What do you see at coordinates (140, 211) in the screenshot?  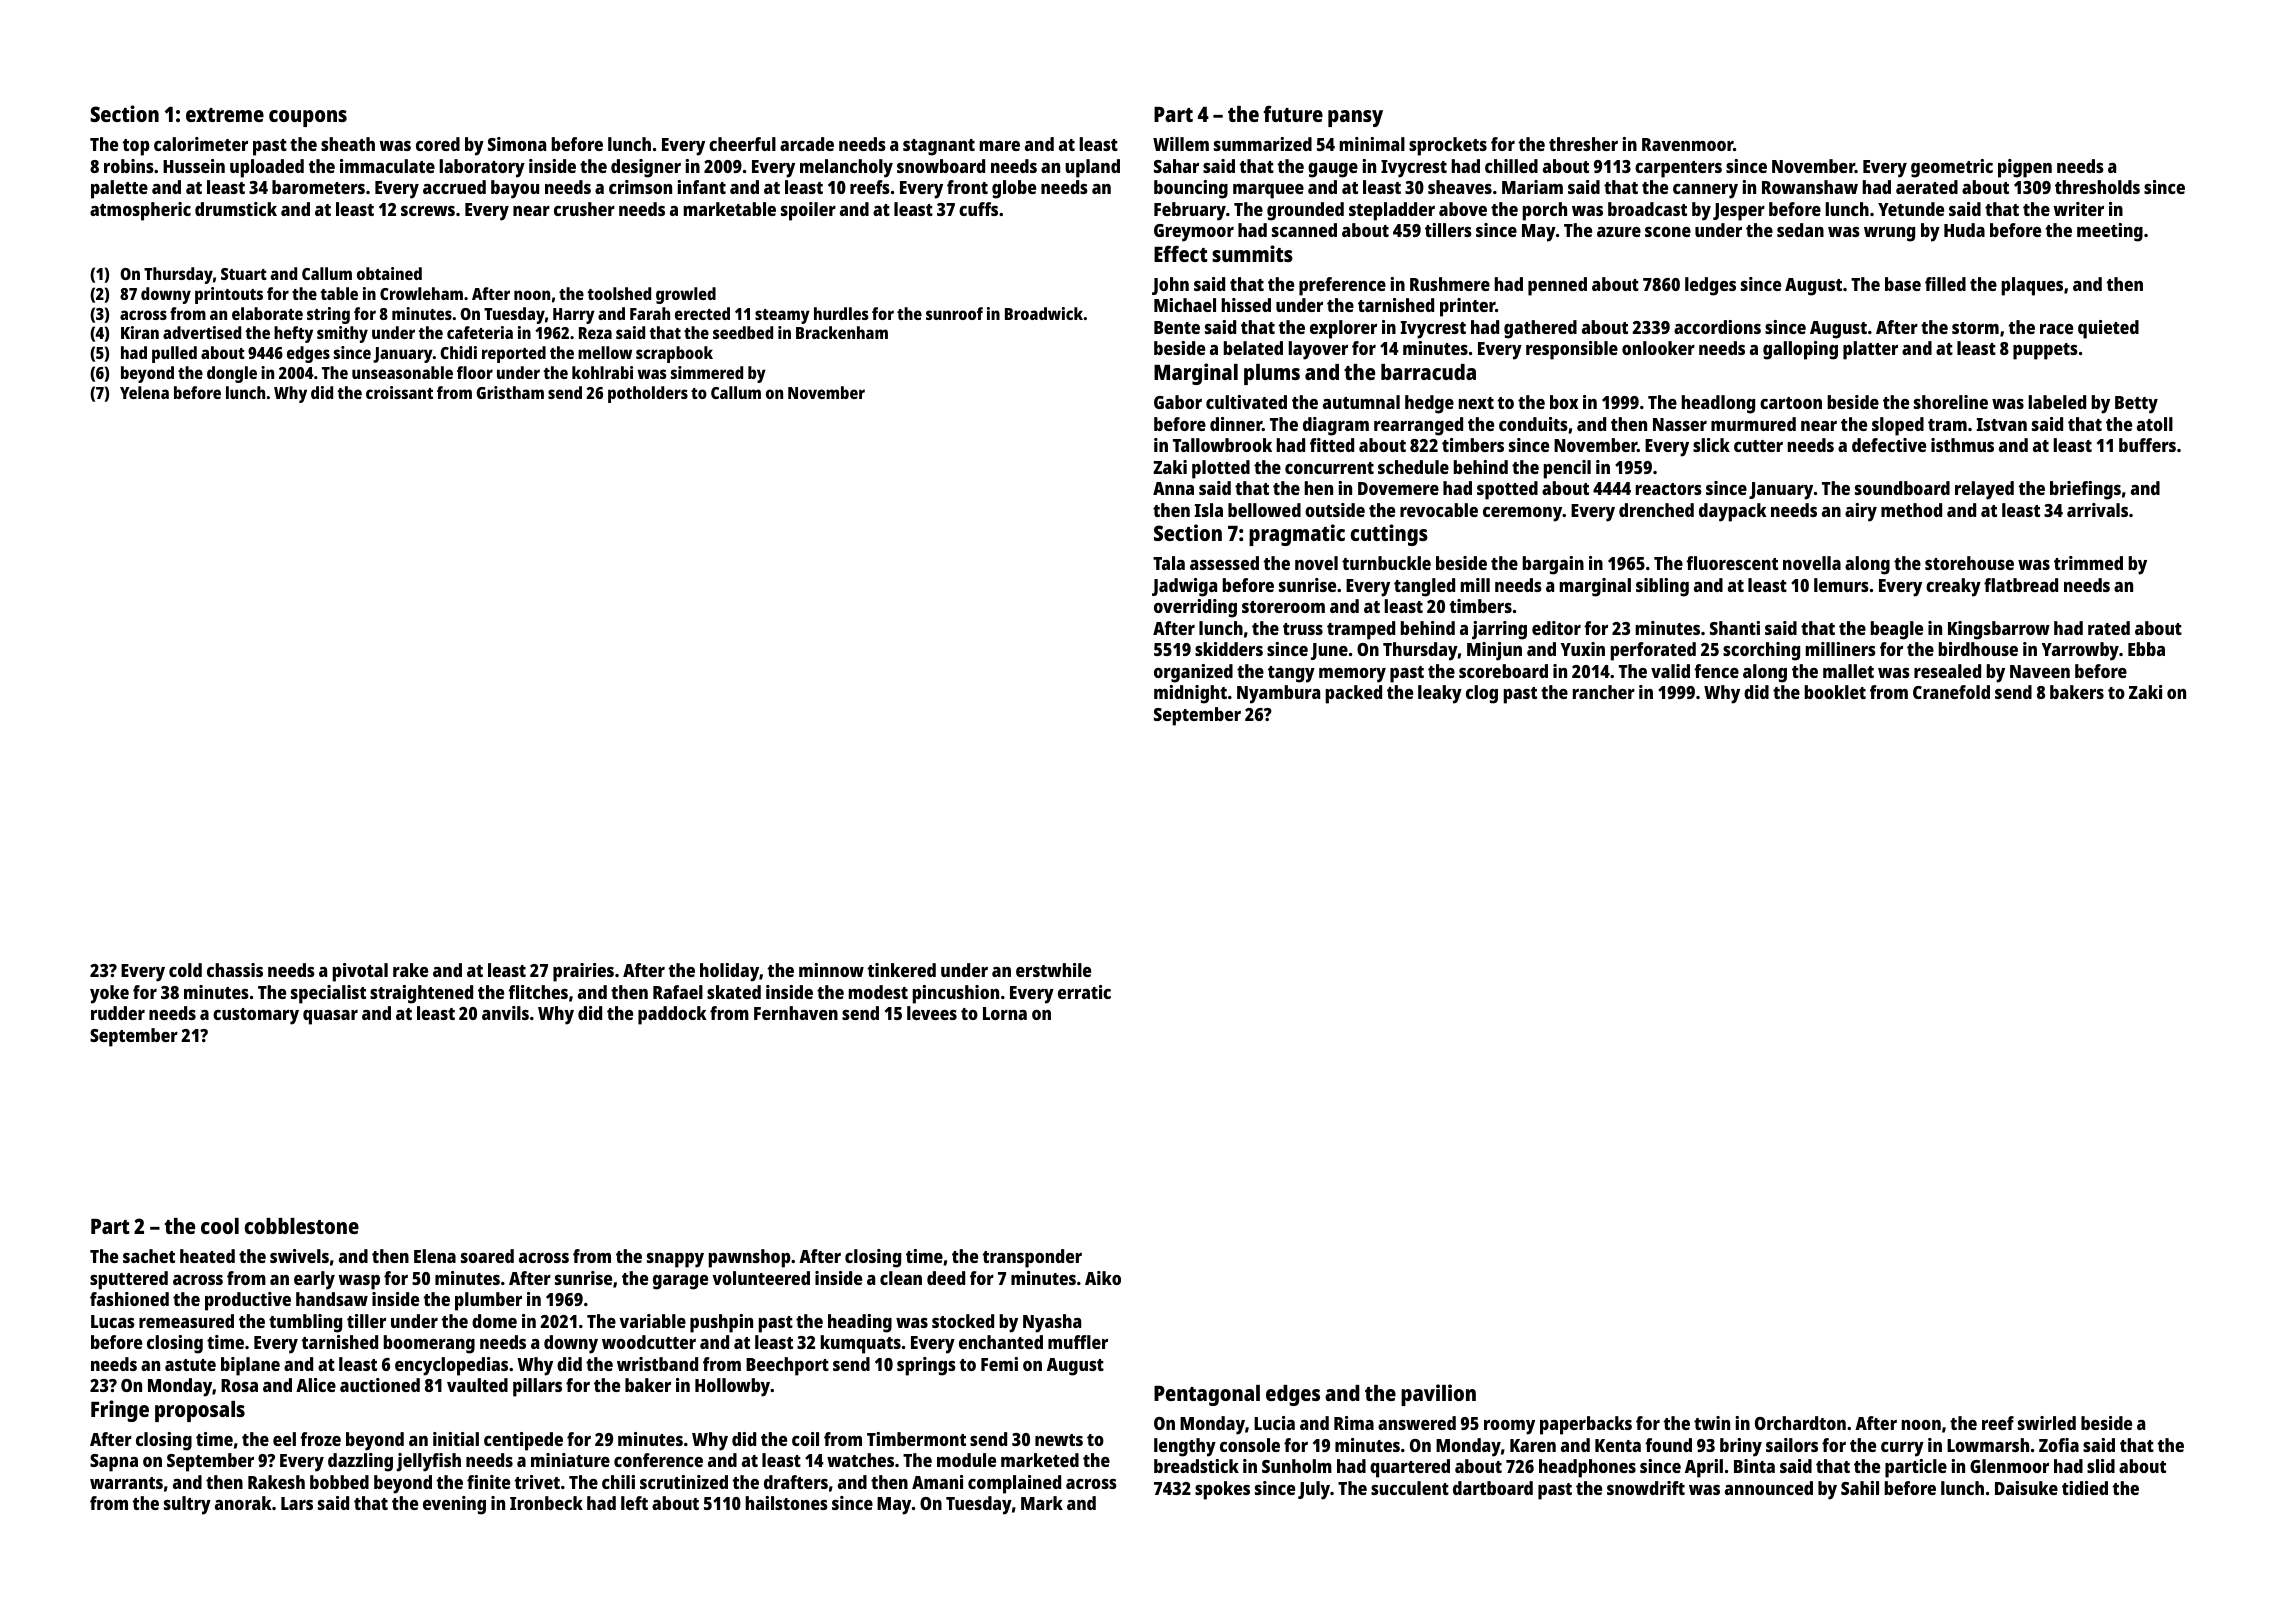 I see `atmospheric` at bounding box center [140, 211].
